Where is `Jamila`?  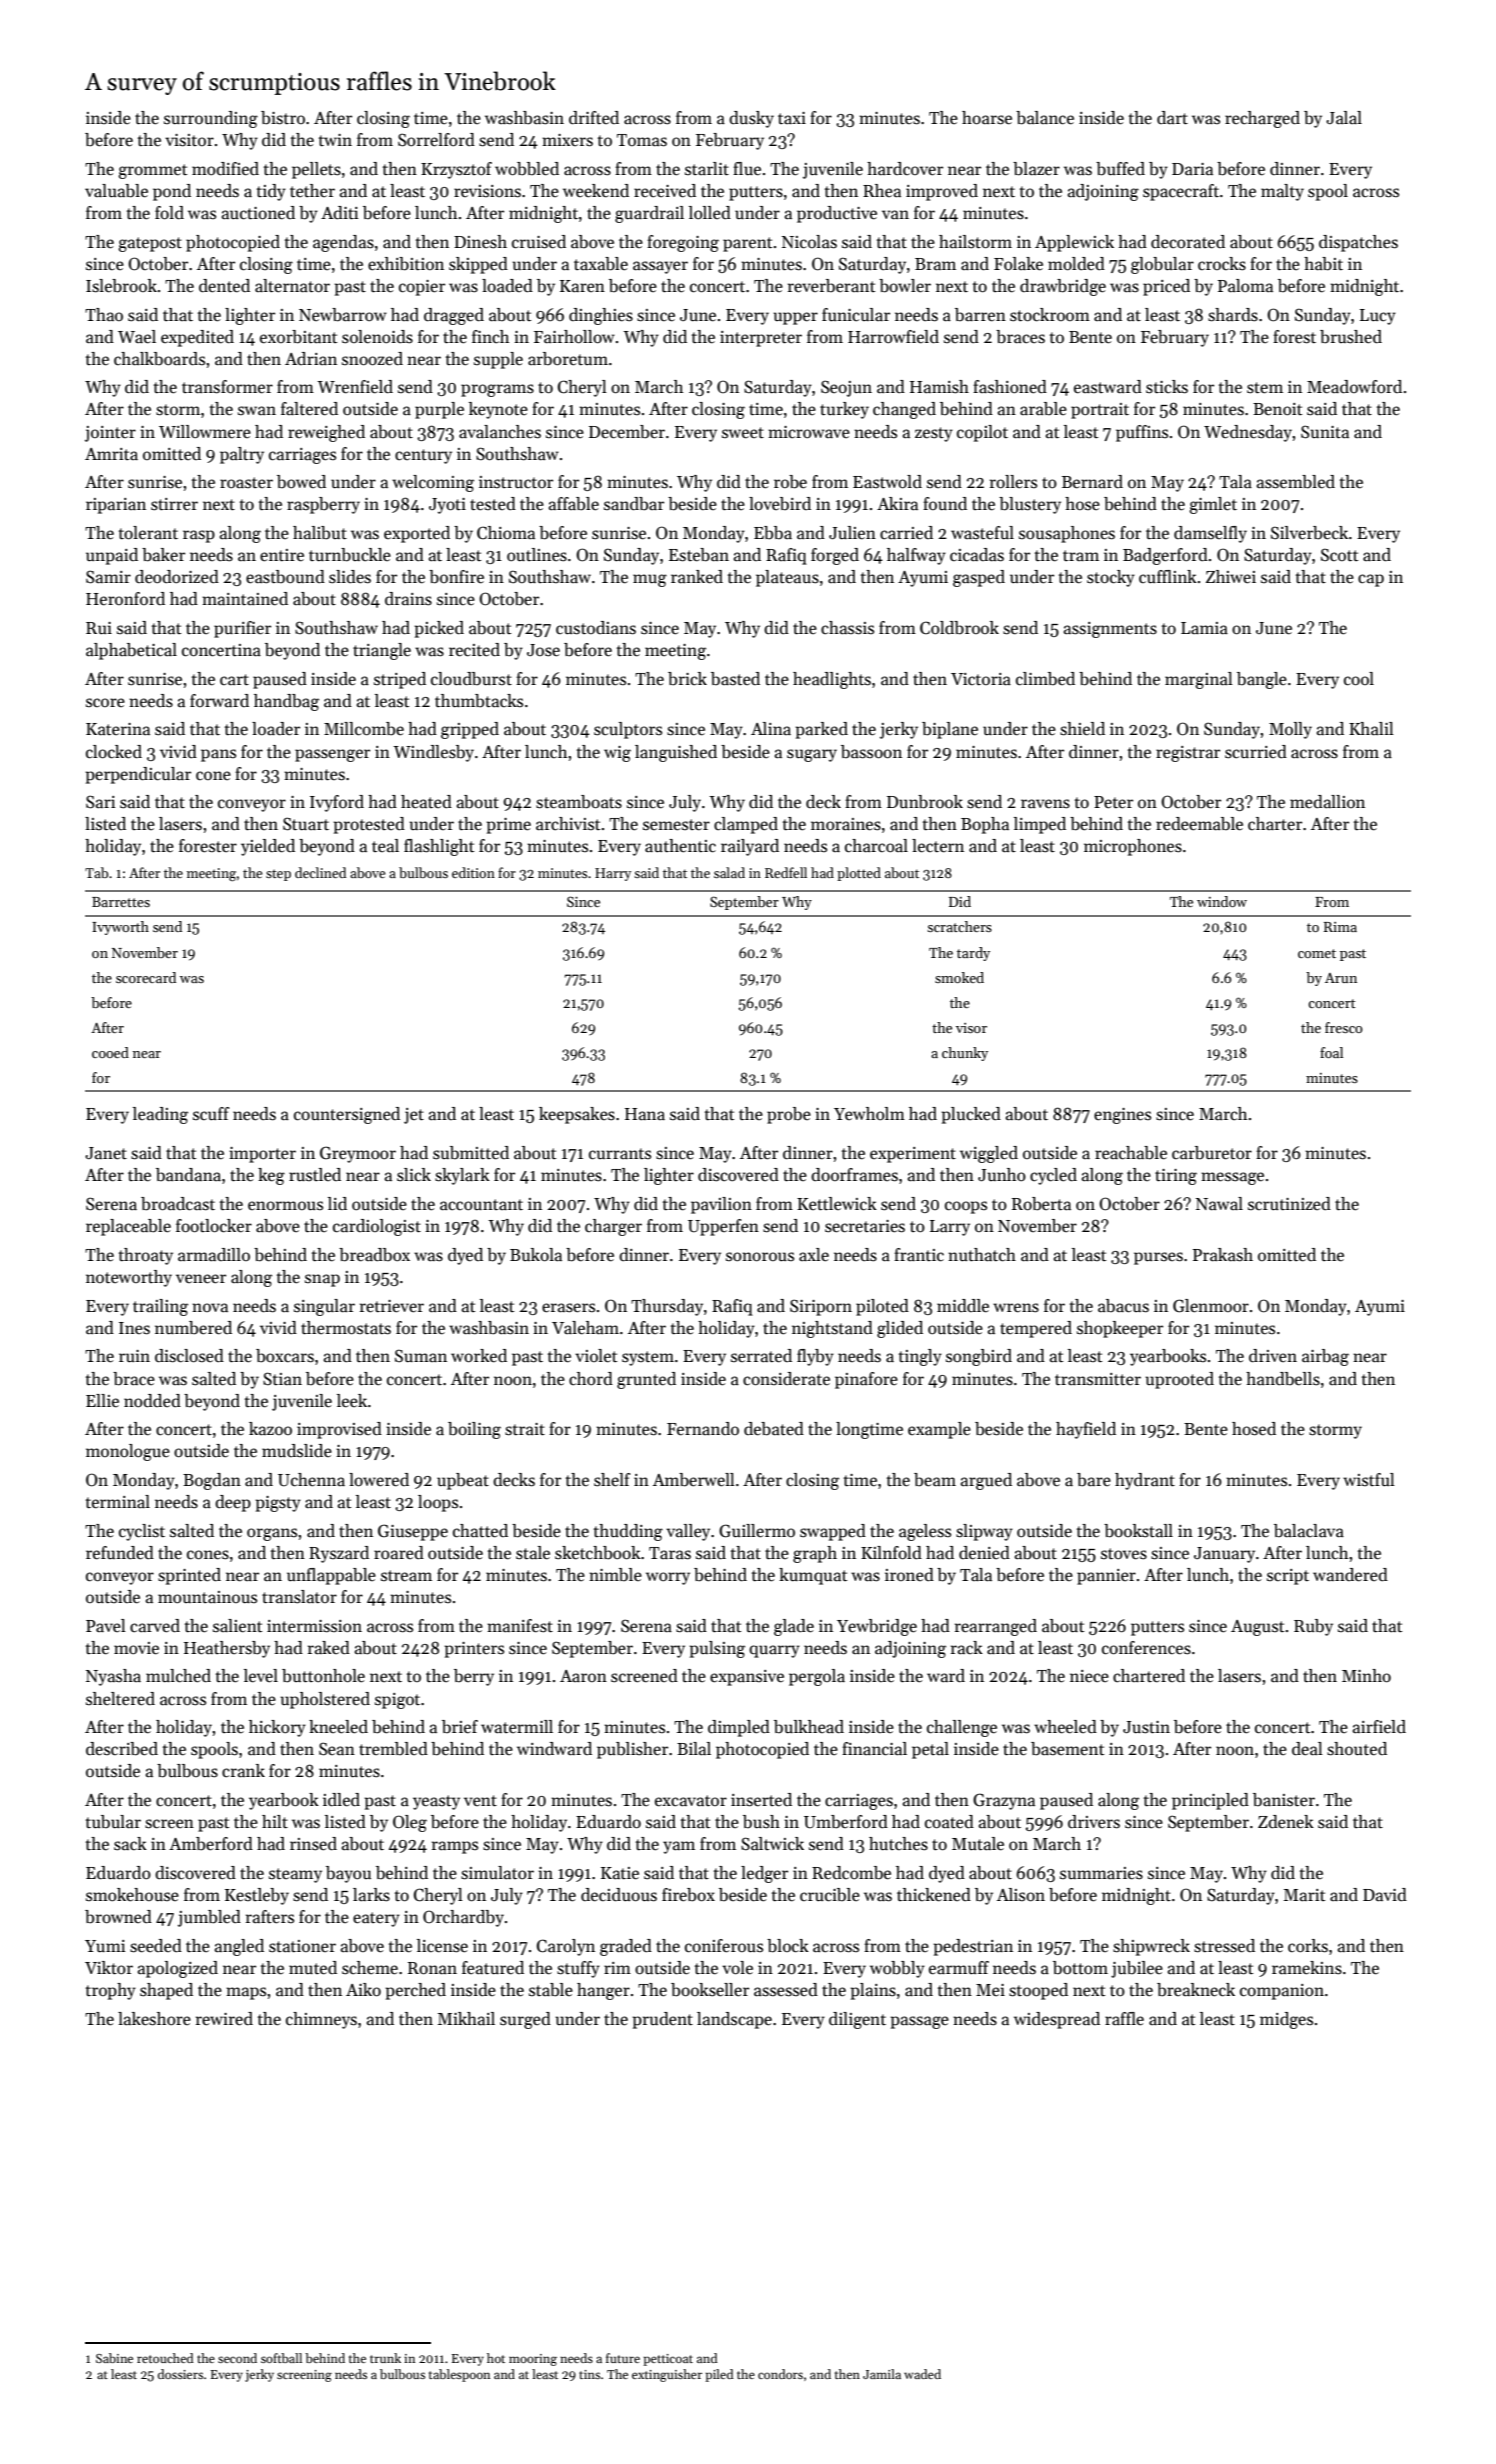
Jamila is located at coordinates (882, 2374).
